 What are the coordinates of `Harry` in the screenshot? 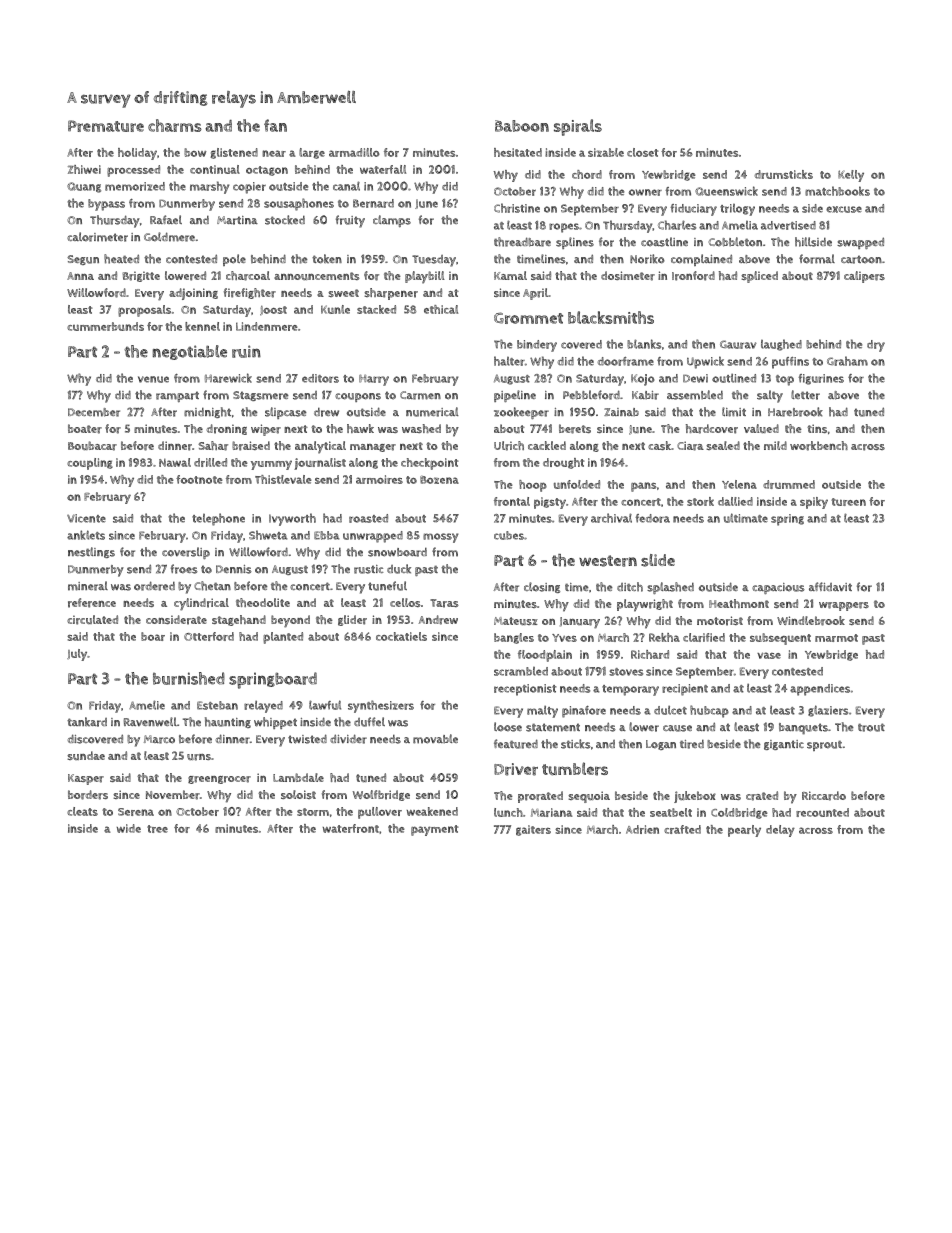 It's located at (374, 380).
